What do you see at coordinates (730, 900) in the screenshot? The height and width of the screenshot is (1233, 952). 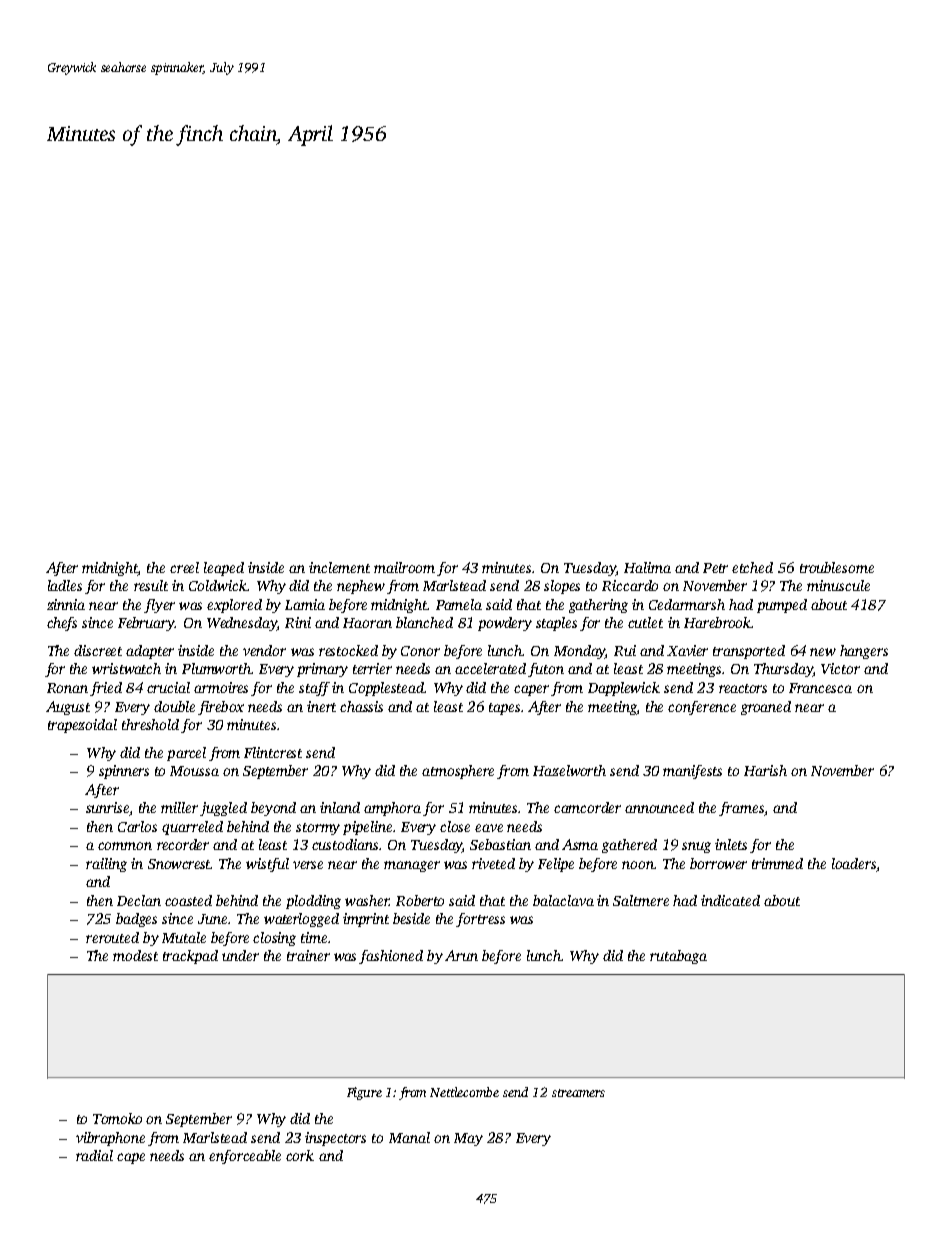 I see `indicated` at bounding box center [730, 900].
